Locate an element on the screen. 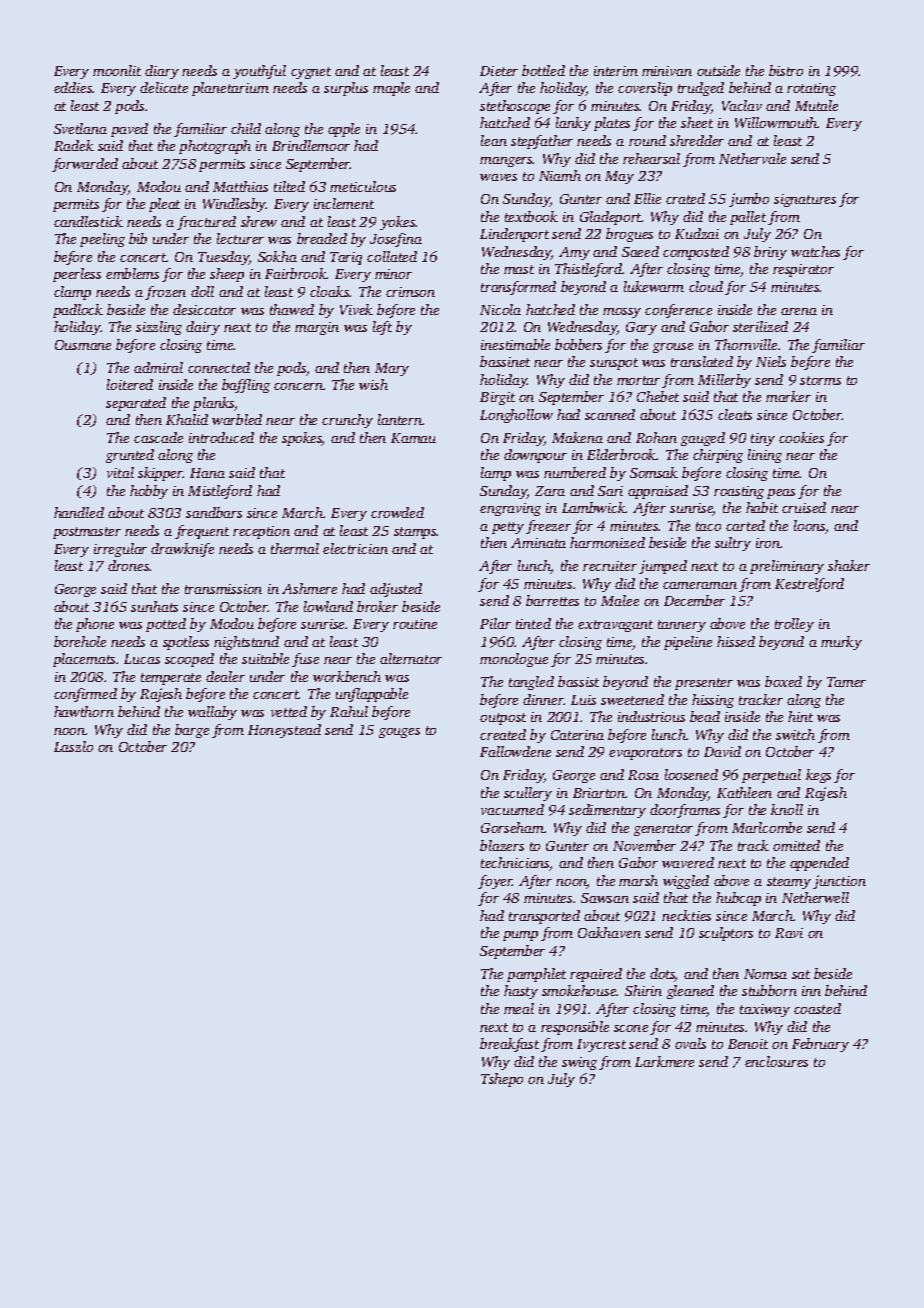 The width and height of the screenshot is (924, 1308). wallaby is located at coordinates (212, 713).
